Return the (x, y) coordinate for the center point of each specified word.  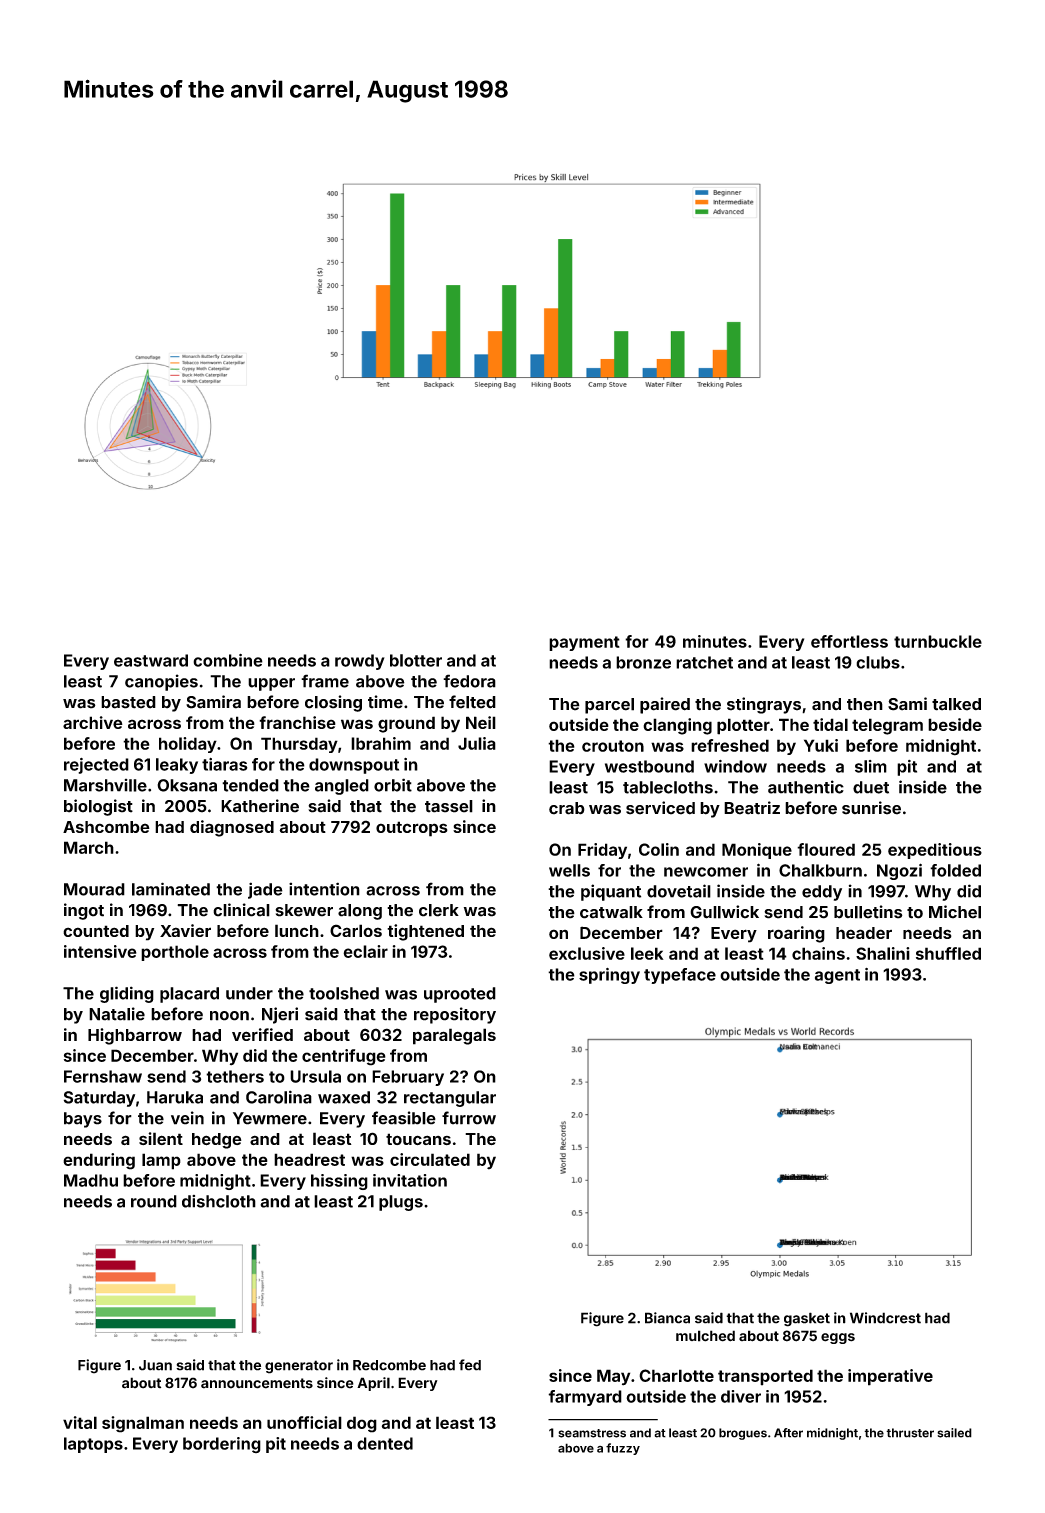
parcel (609, 706)
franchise (297, 722)
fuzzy (623, 1449)
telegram (887, 726)
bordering (222, 1445)
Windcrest (885, 1318)
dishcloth (219, 1201)
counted (96, 931)
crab (567, 808)
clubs (878, 662)
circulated (430, 1159)
